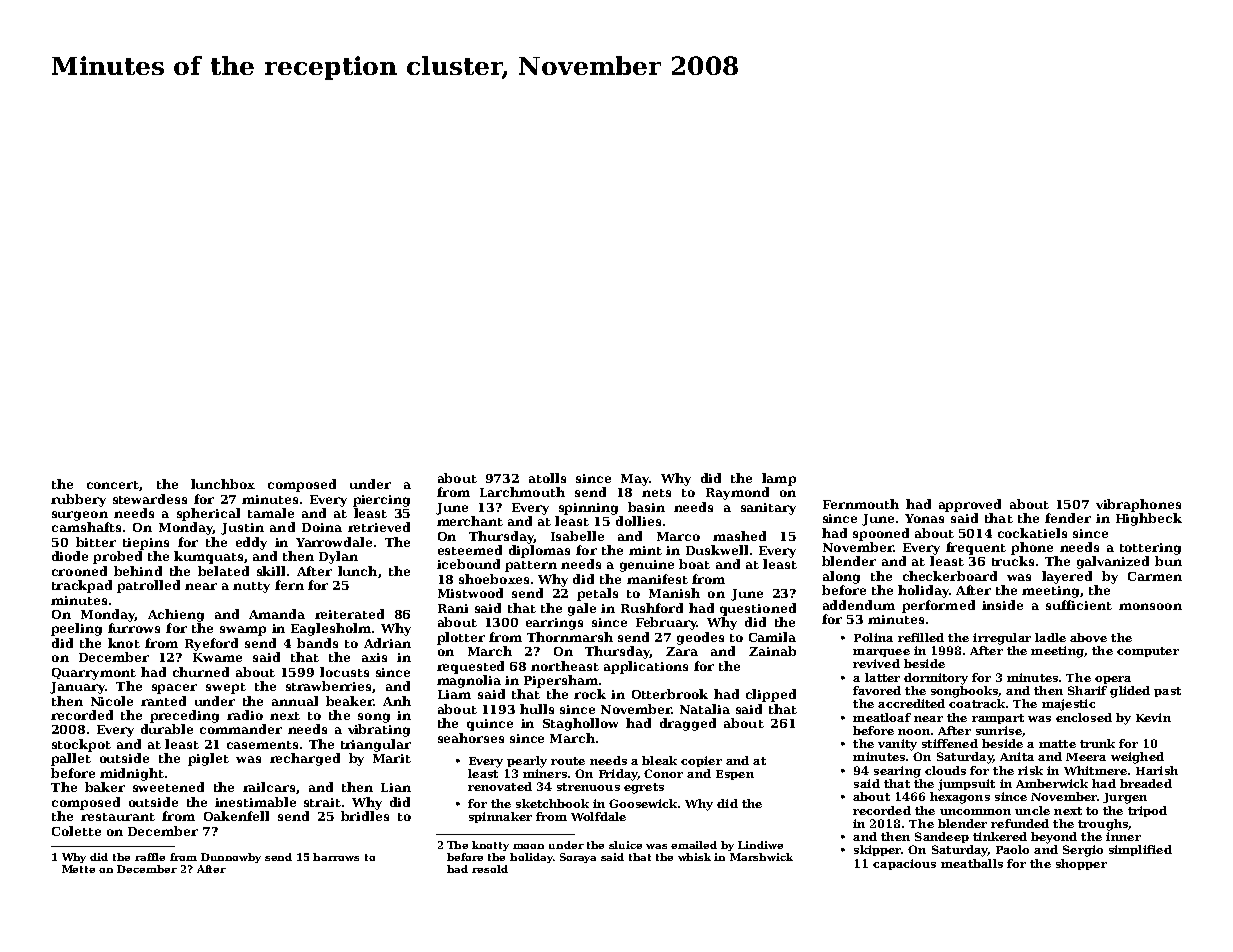 This screenshot has width=1233, height=952. What do you see at coordinates (208, 759) in the screenshot?
I see `piglet` at bounding box center [208, 759].
